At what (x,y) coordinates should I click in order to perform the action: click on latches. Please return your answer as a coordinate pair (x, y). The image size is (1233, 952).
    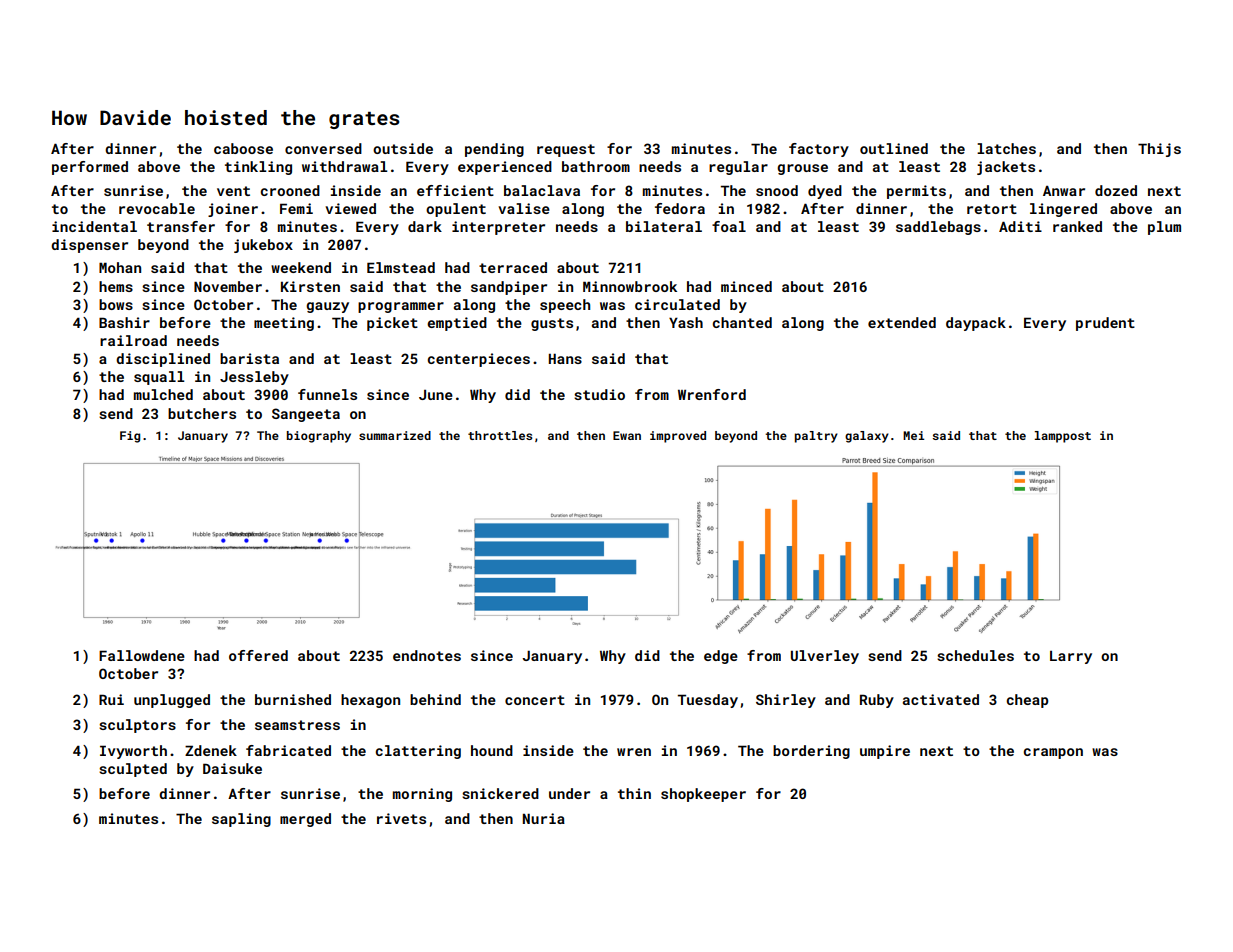
    Looking at the image, I should click on (1006, 148).
